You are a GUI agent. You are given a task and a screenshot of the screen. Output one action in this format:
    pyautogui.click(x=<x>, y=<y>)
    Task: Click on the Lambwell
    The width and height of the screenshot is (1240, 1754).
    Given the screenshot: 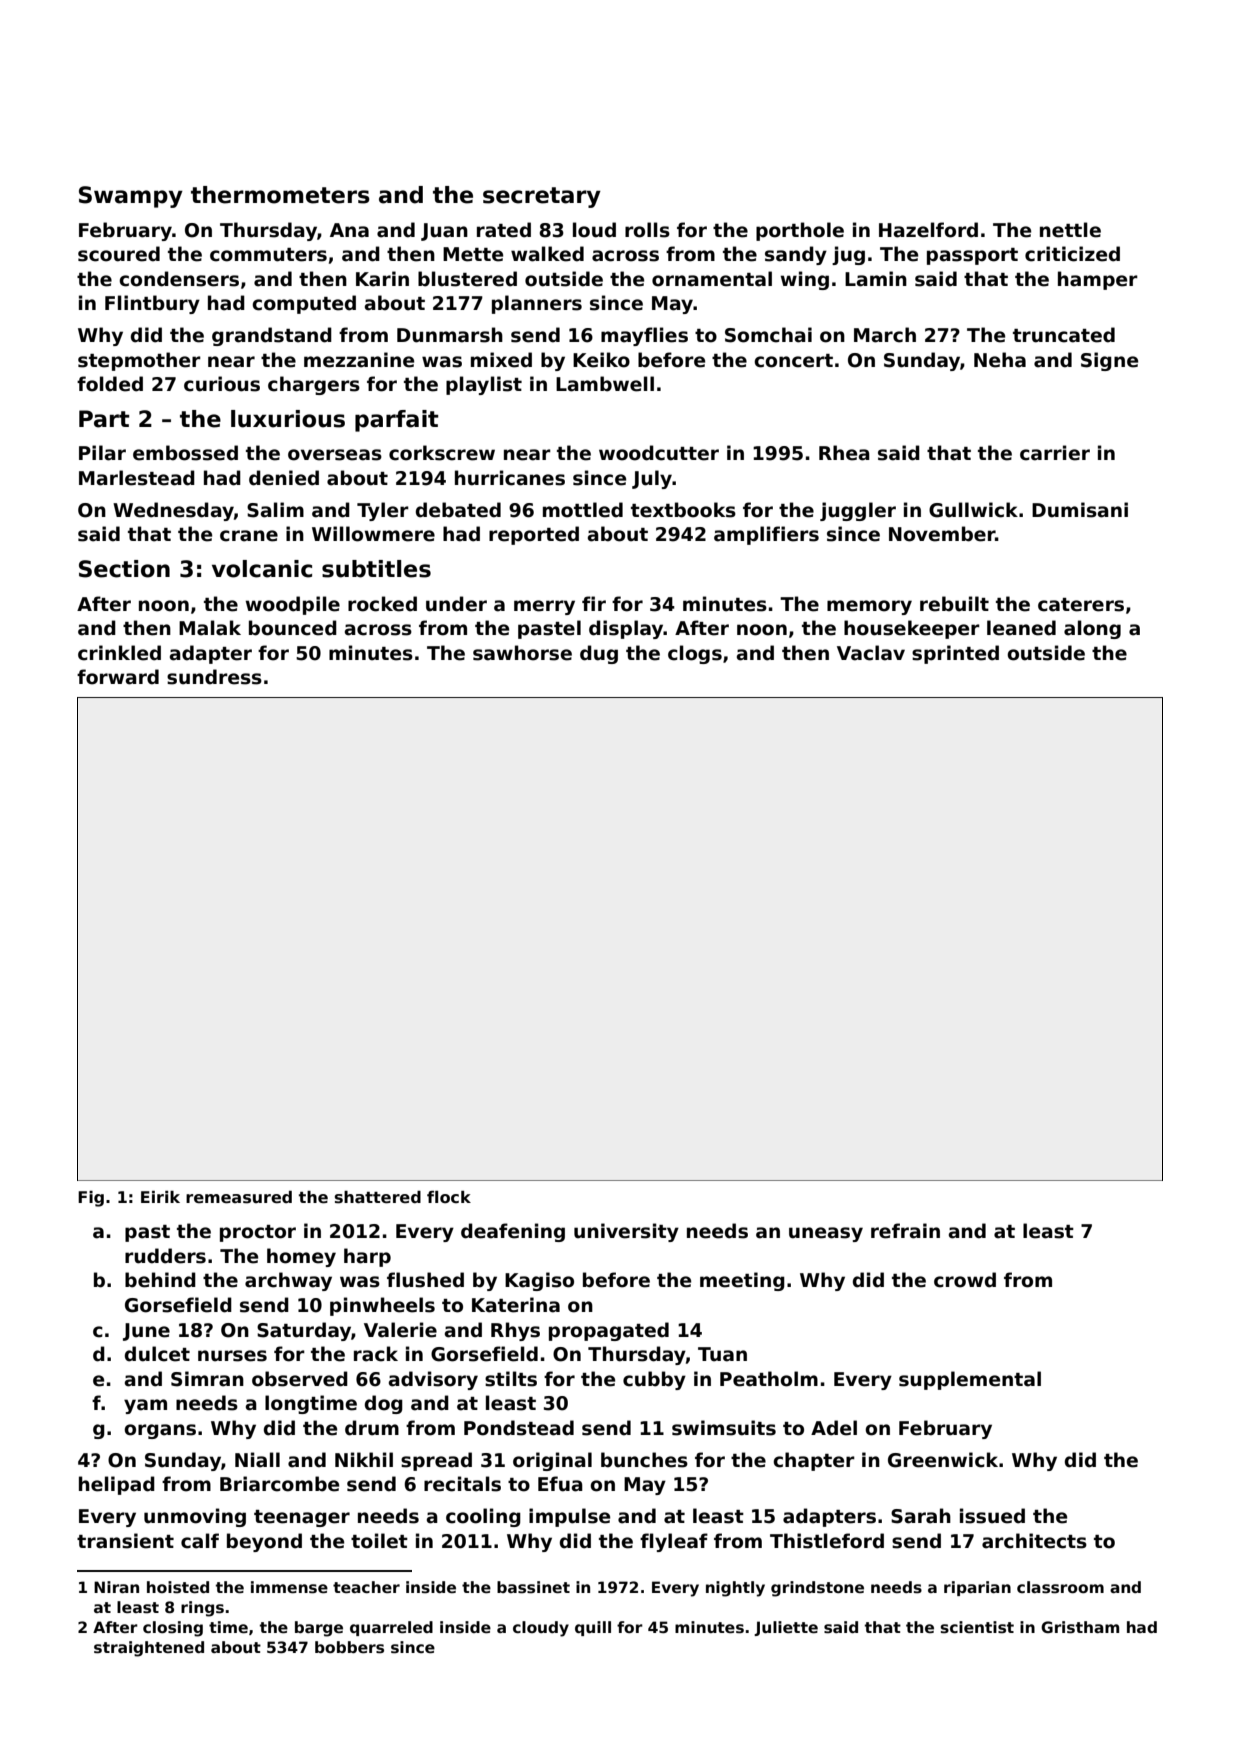 What is the action you would take?
    pyautogui.click(x=605, y=384)
